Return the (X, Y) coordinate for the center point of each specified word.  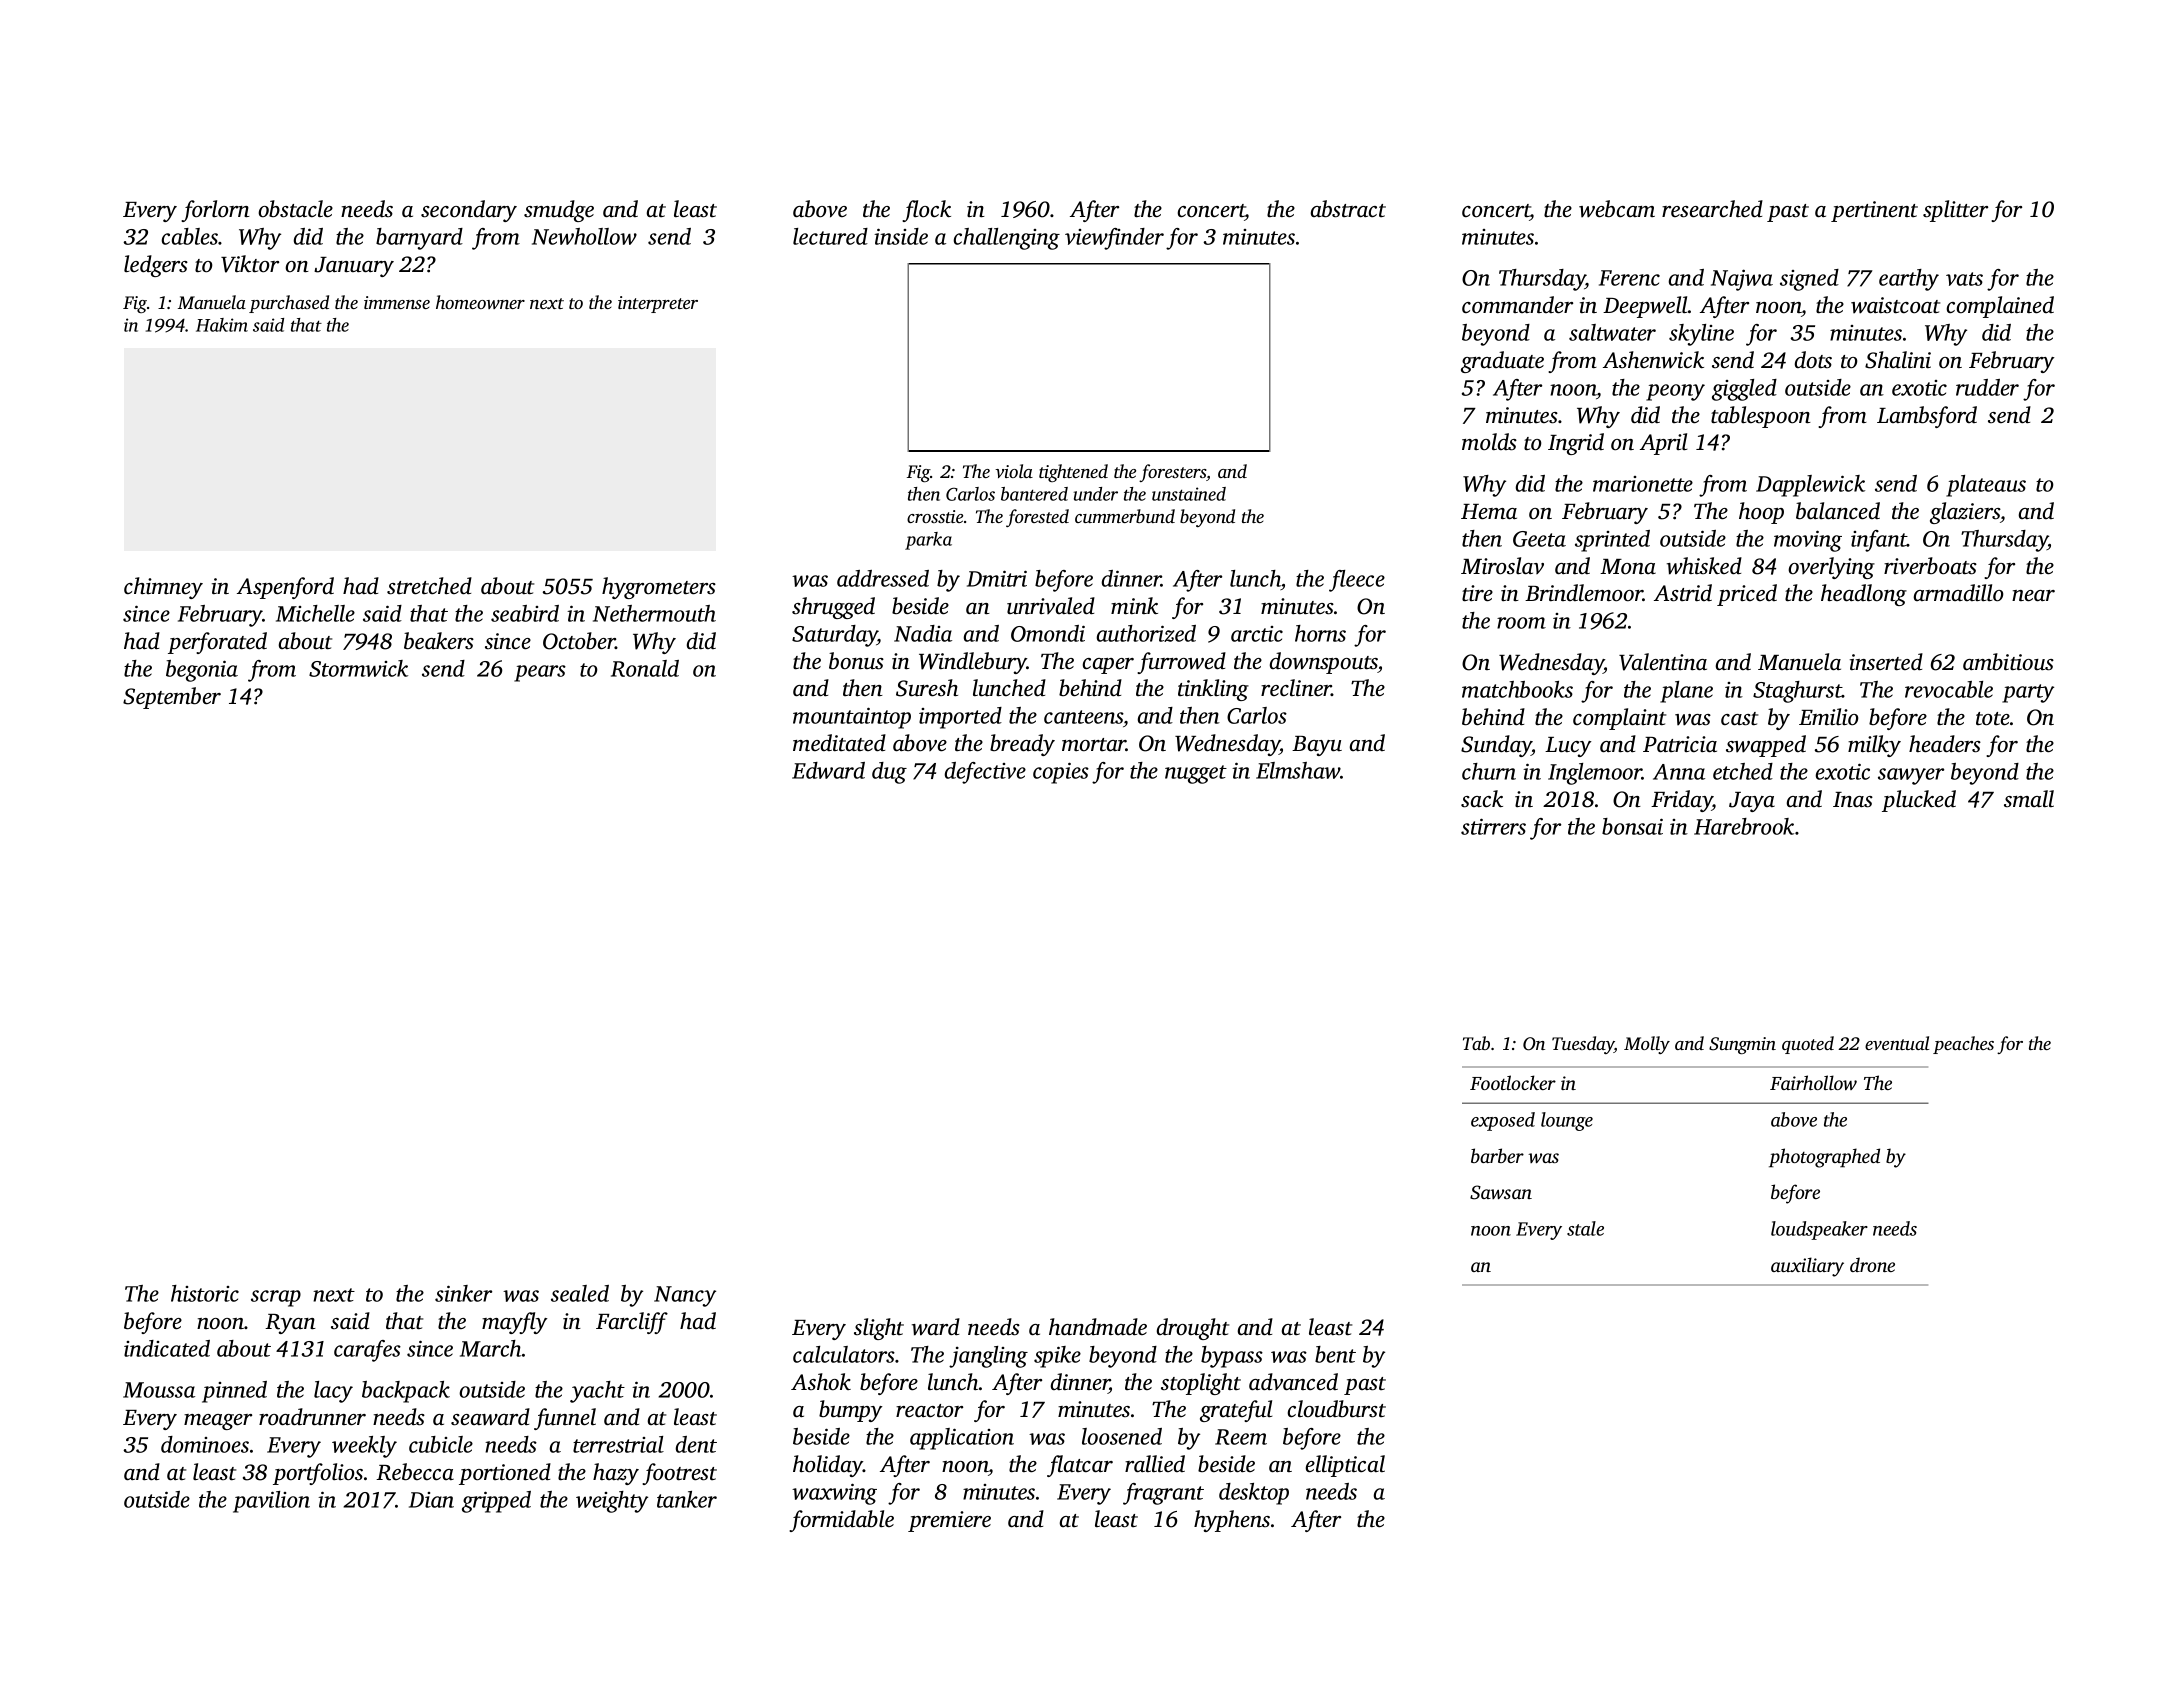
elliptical (1345, 1466)
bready (1022, 745)
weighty (612, 1502)
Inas (1853, 800)
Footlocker (1513, 1082)
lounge (1567, 1121)
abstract (1348, 209)
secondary (469, 211)
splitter (1955, 211)
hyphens (1232, 1521)
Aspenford (285, 588)
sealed (580, 1293)
